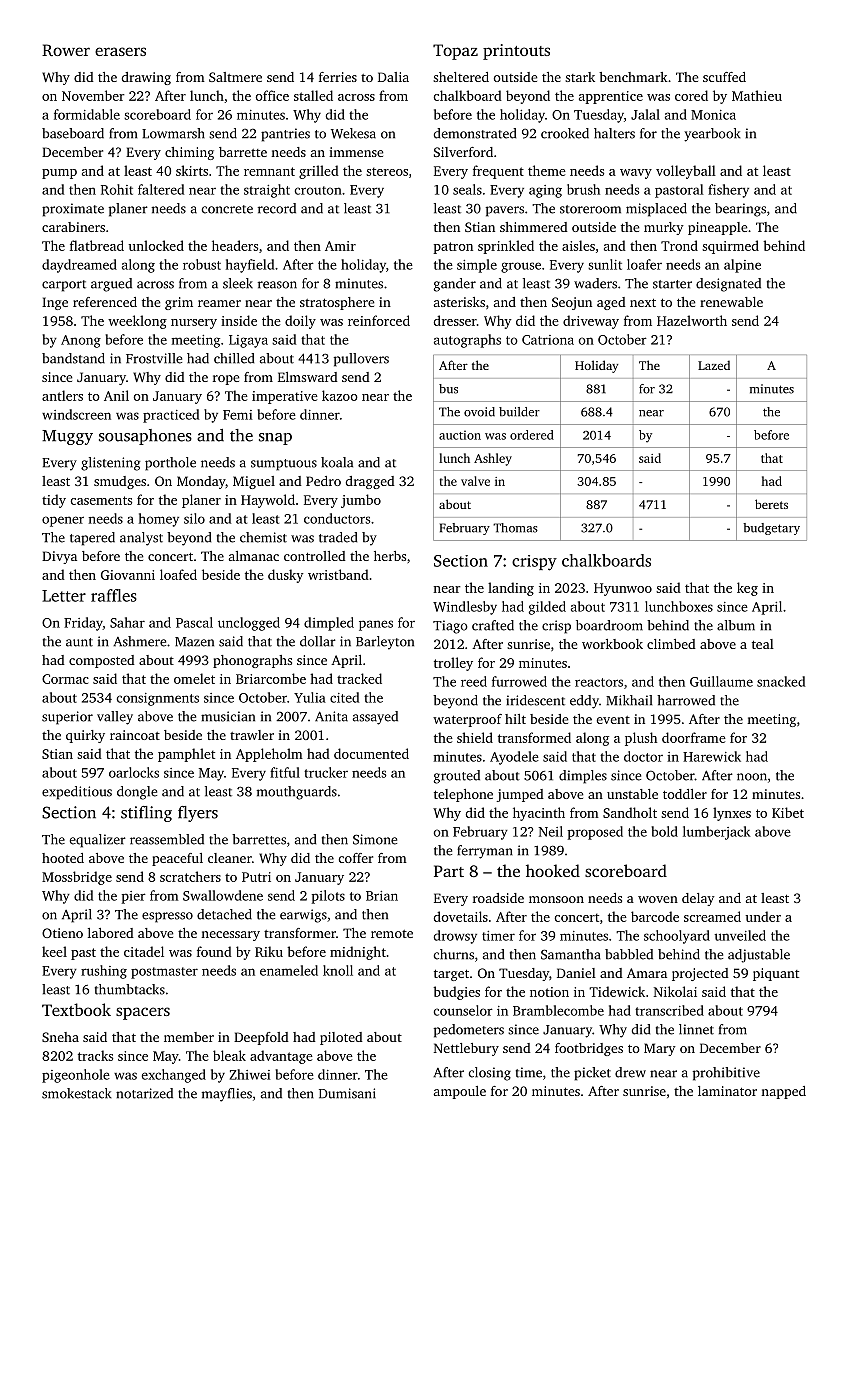 This screenshot has height=1400, width=849. Describe the element at coordinates (724, 77) in the screenshot. I see `scuffed` at that location.
